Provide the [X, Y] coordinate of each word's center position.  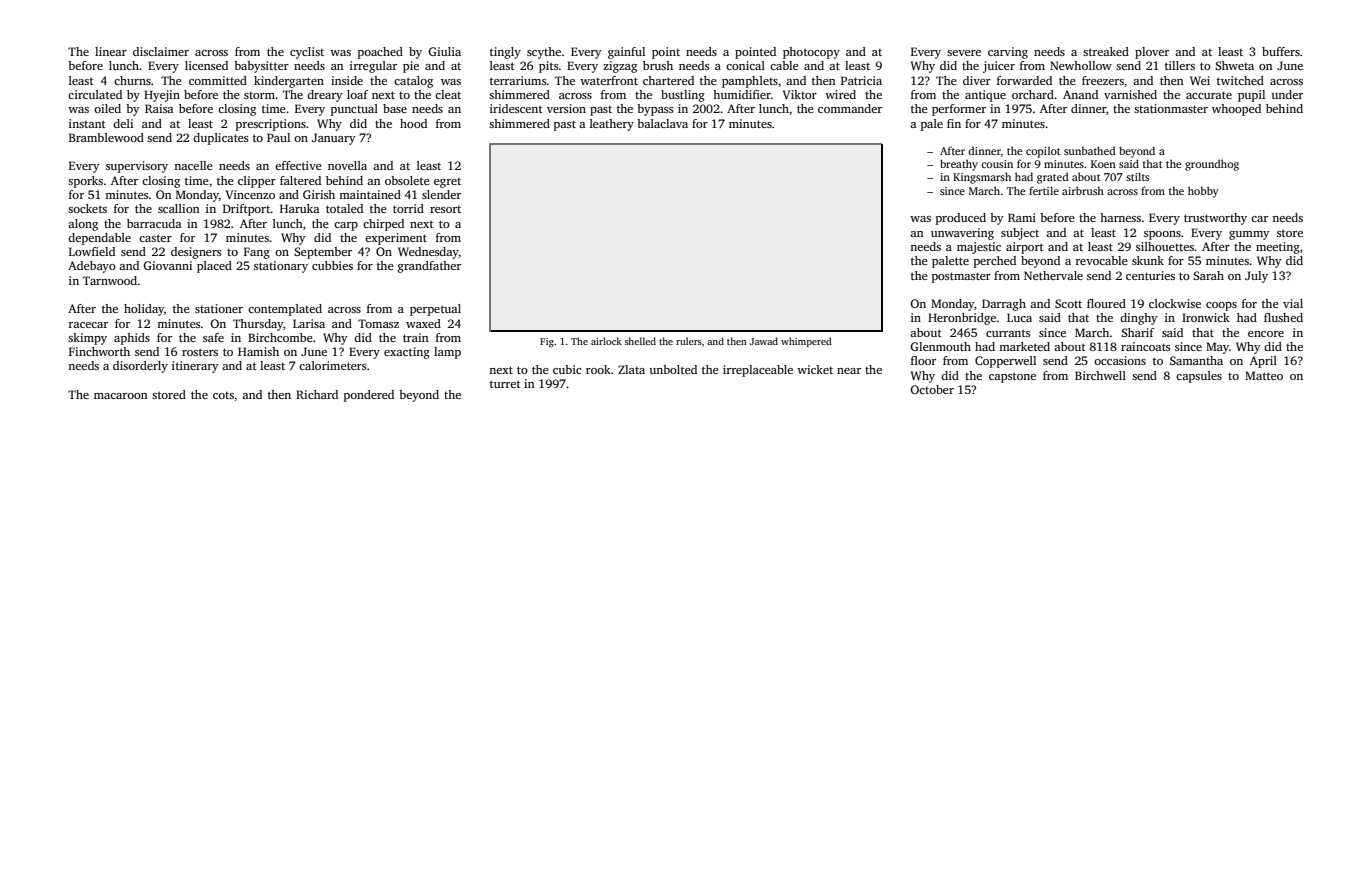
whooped [1236, 110]
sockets [87, 208]
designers [196, 253]
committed [218, 80]
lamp [447, 353]
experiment [396, 239]
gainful [626, 53]
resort [445, 209]
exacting [407, 353]
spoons [1162, 235]
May [1217, 348]
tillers [1180, 65]
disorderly [140, 367]
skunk [1148, 260]
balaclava [662, 123]
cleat [448, 94]
